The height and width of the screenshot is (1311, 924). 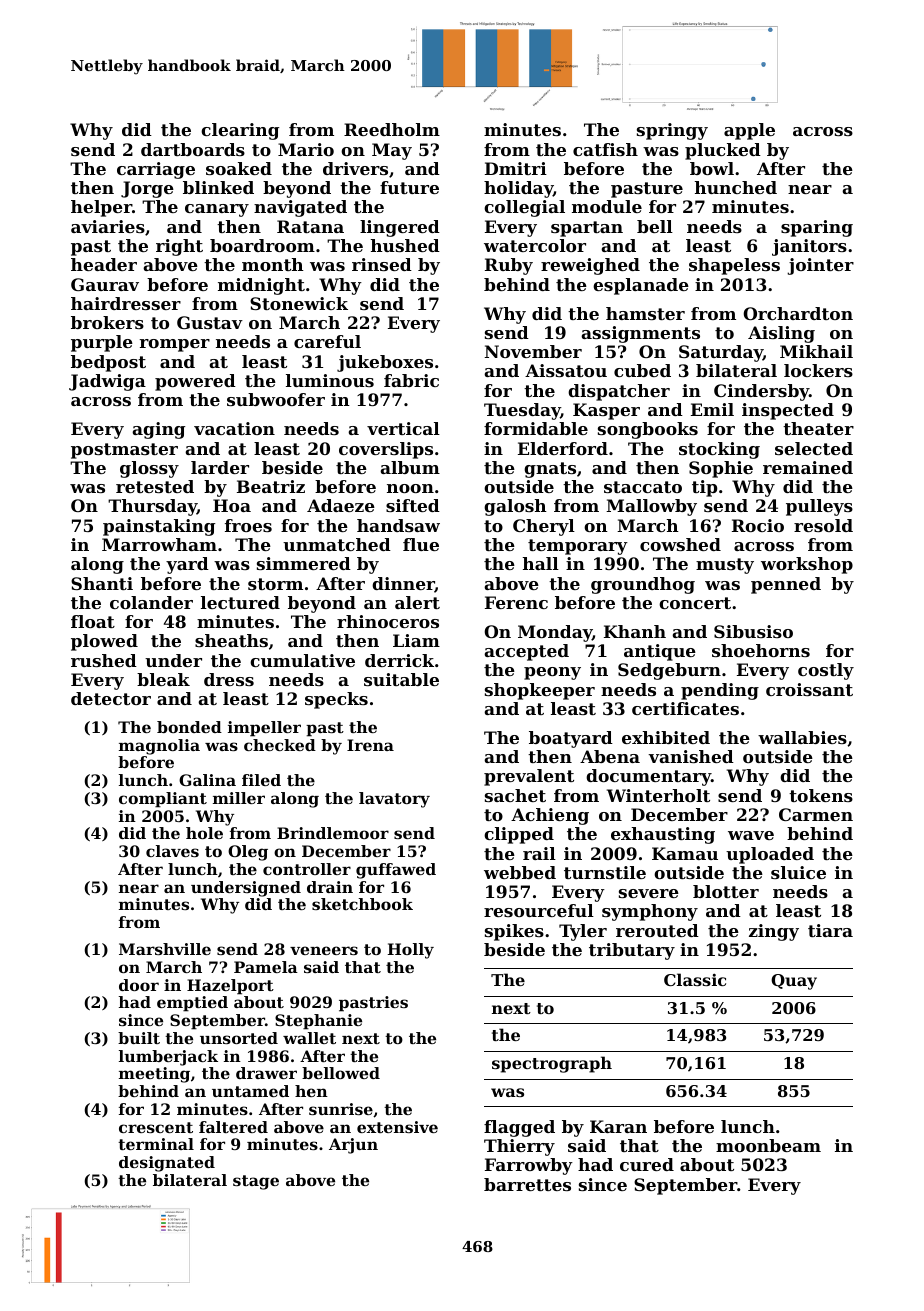 I want to click on Ruby, so click(x=509, y=266).
